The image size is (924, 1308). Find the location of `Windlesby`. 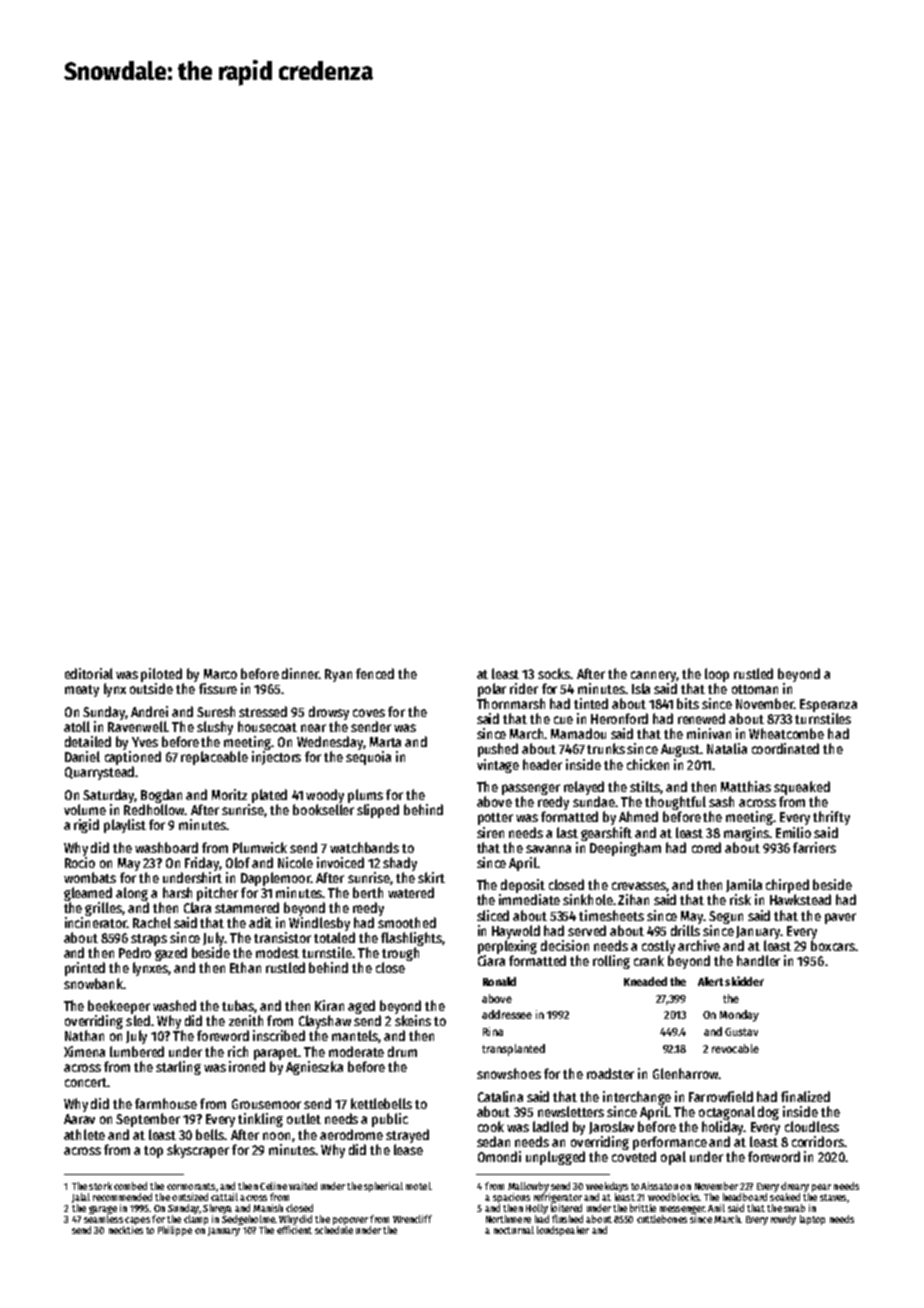

Windlesby is located at coordinates (319, 924).
